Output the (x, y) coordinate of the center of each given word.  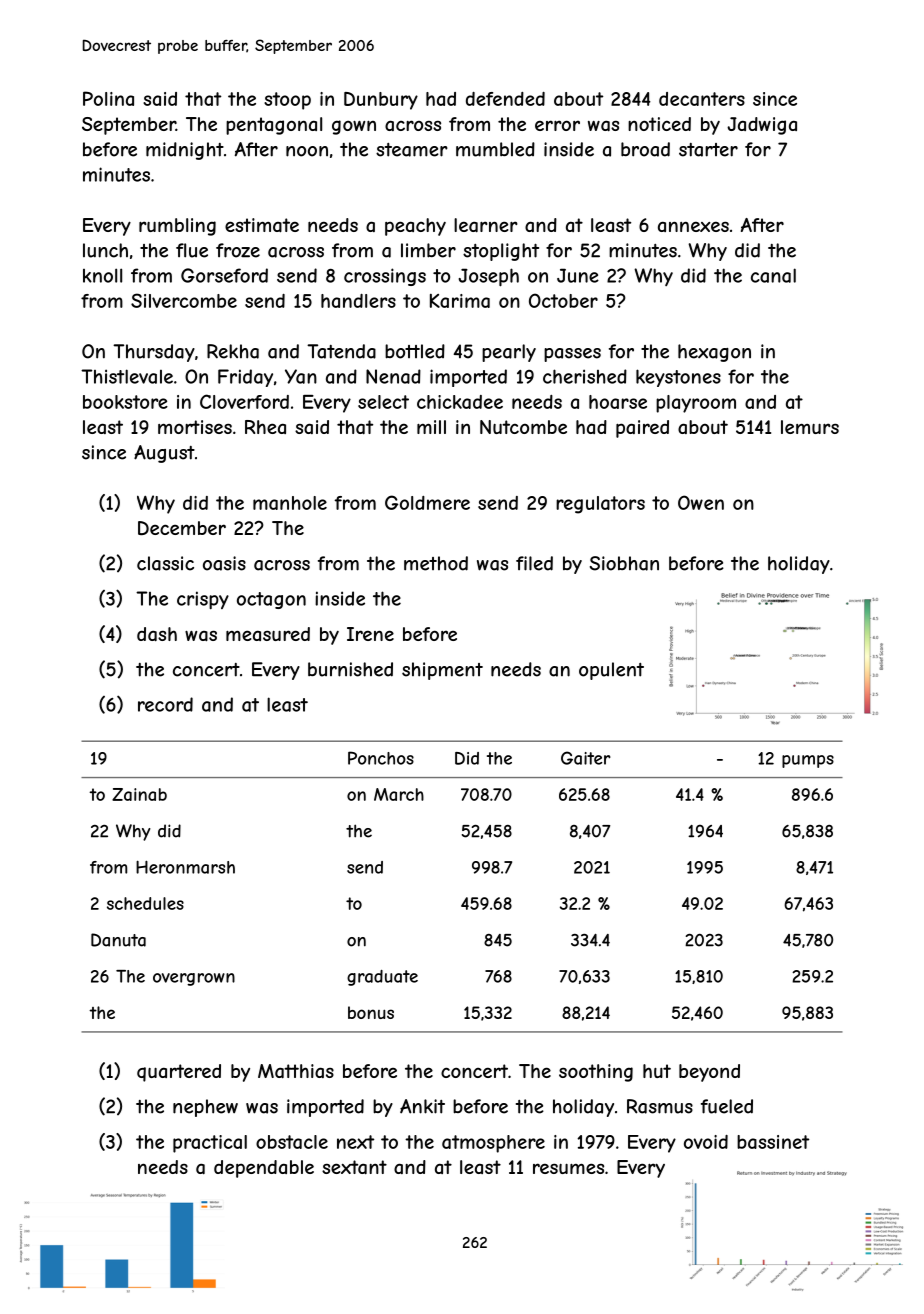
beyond (709, 1073)
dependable (264, 1169)
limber (428, 250)
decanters (702, 99)
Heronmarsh (185, 867)
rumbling (177, 227)
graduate (382, 978)
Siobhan (624, 563)
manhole (290, 503)
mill (431, 427)
